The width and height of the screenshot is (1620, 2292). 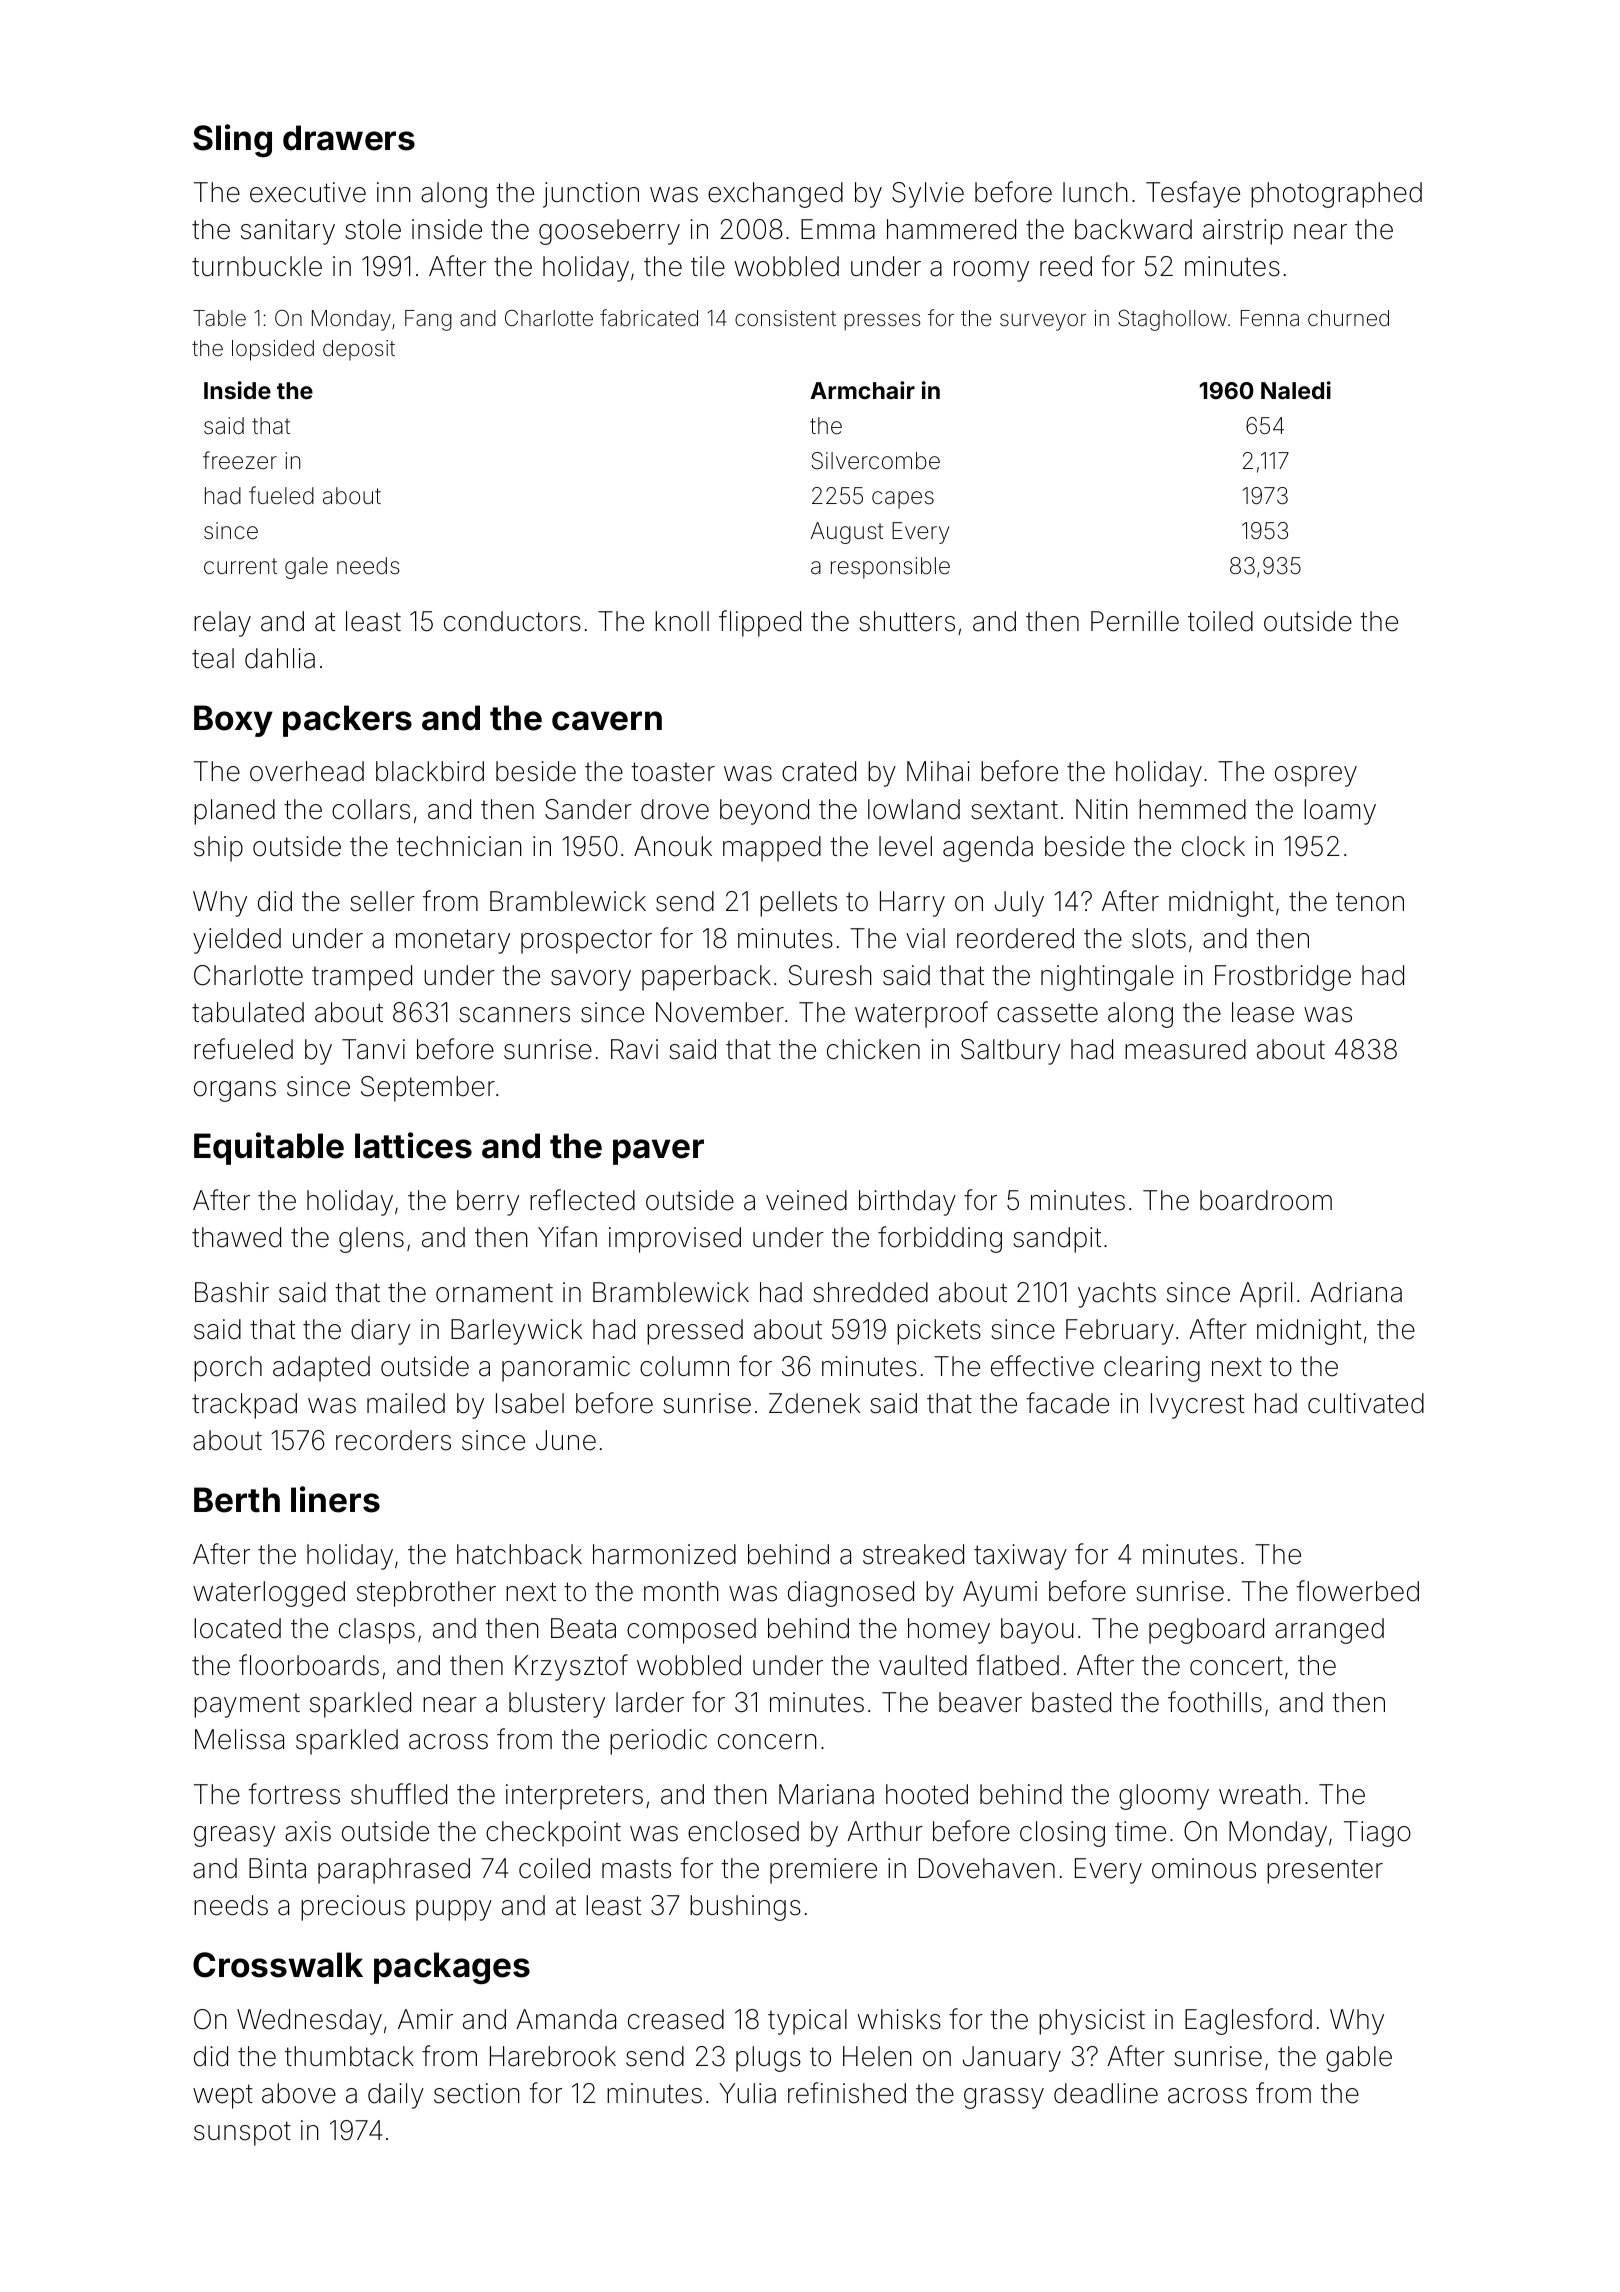 What do you see at coordinates (1356, 1292) in the screenshot?
I see `Adriana` at bounding box center [1356, 1292].
